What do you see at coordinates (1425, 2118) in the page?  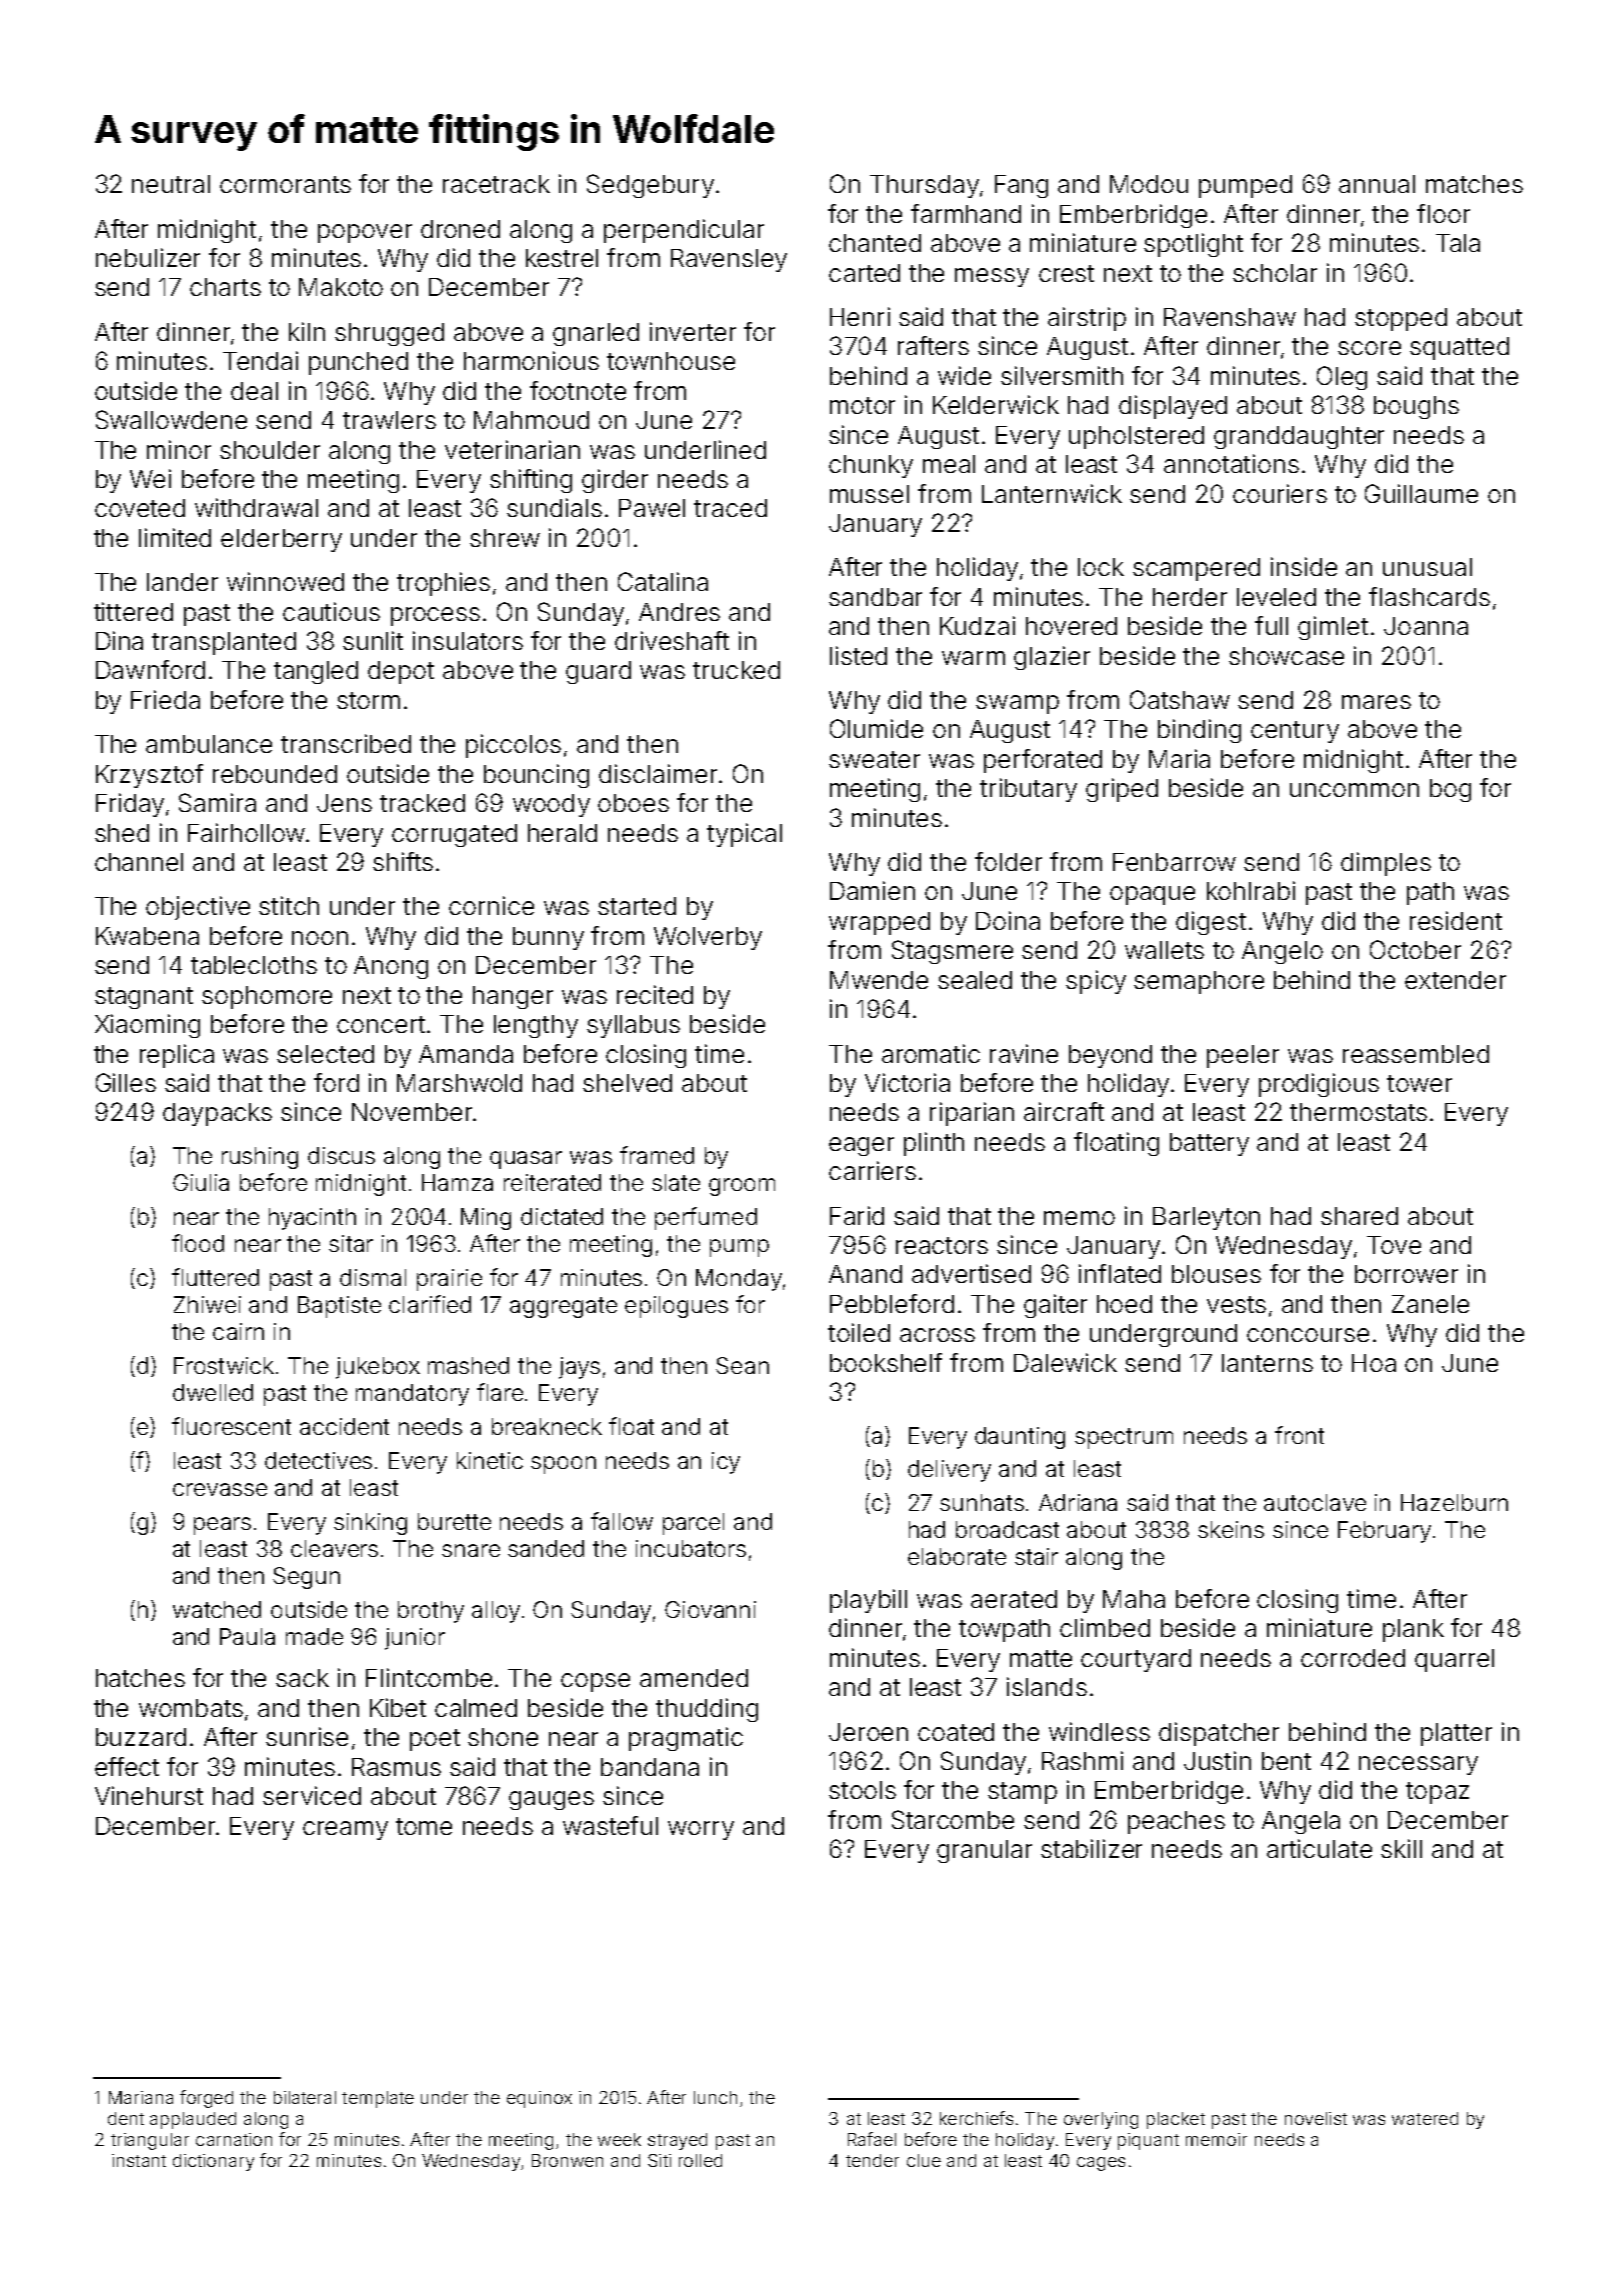 I see `watered` at bounding box center [1425, 2118].
